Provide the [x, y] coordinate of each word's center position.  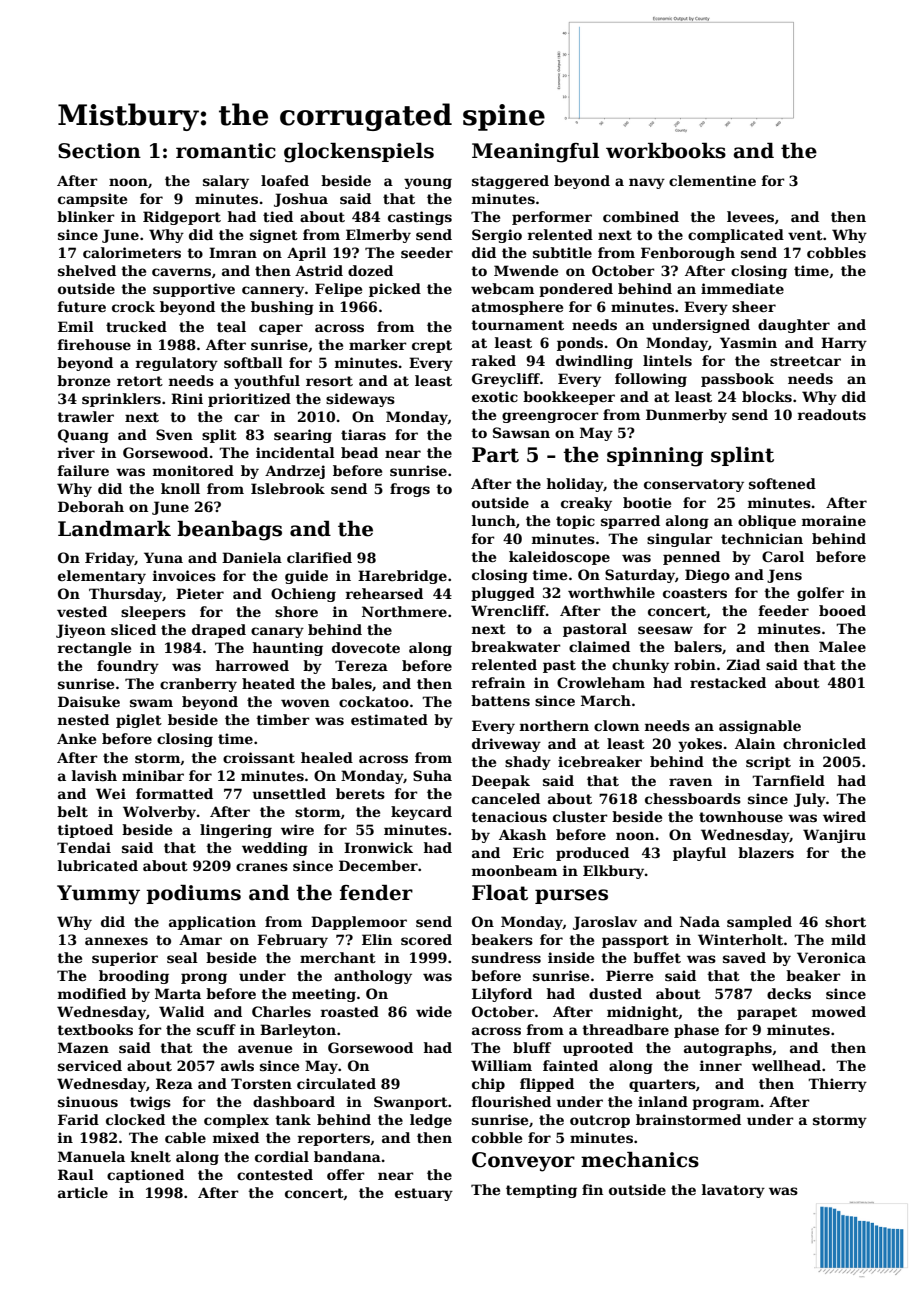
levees [750, 216]
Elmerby [378, 236]
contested [275, 1174]
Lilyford [502, 995]
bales [351, 683]
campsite [92, 200]
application [212, 923]
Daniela [252, 557]
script [768, 763]
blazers [766, 852]
